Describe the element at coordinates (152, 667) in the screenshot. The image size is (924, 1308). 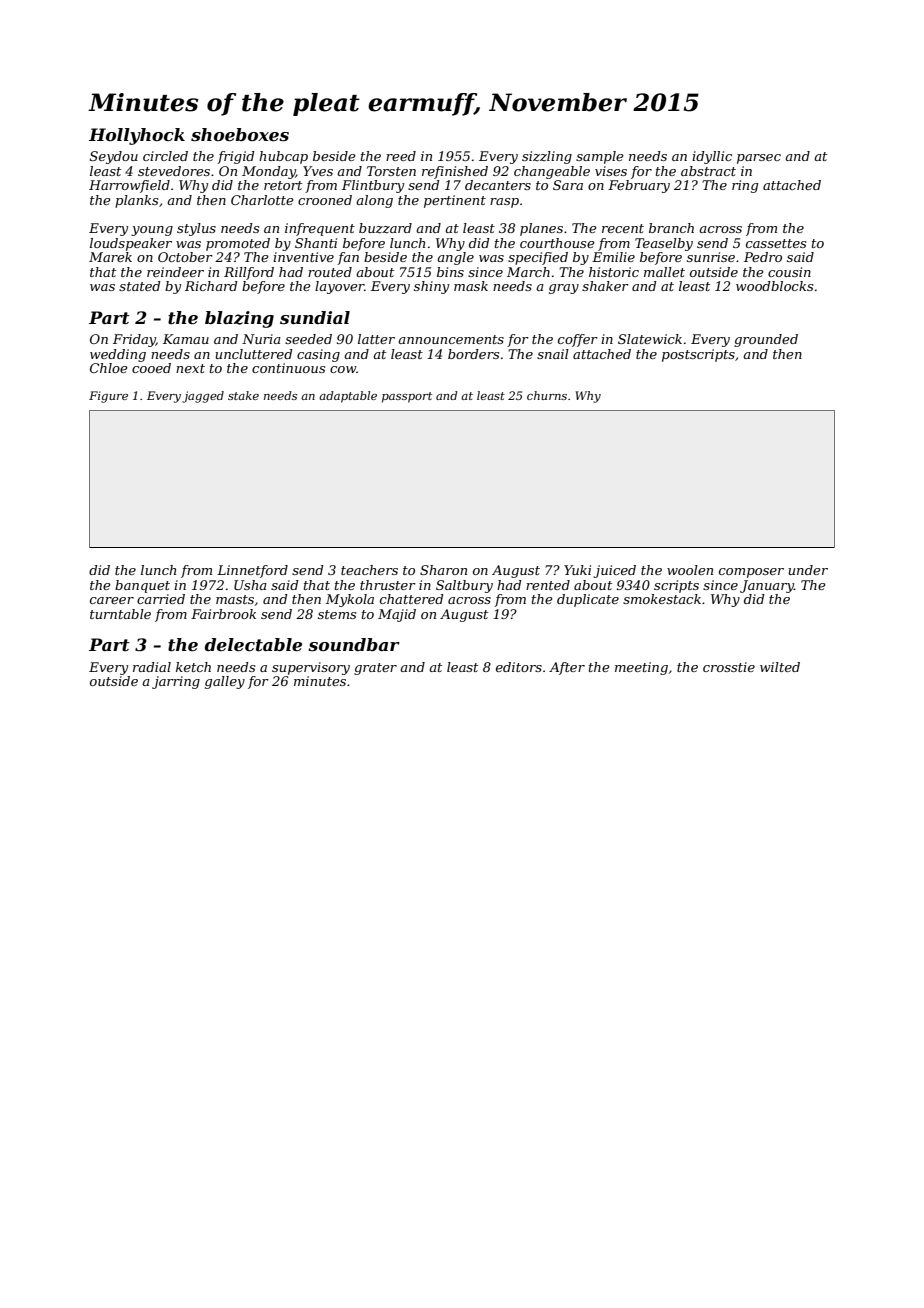
I see `radial` at that location.
